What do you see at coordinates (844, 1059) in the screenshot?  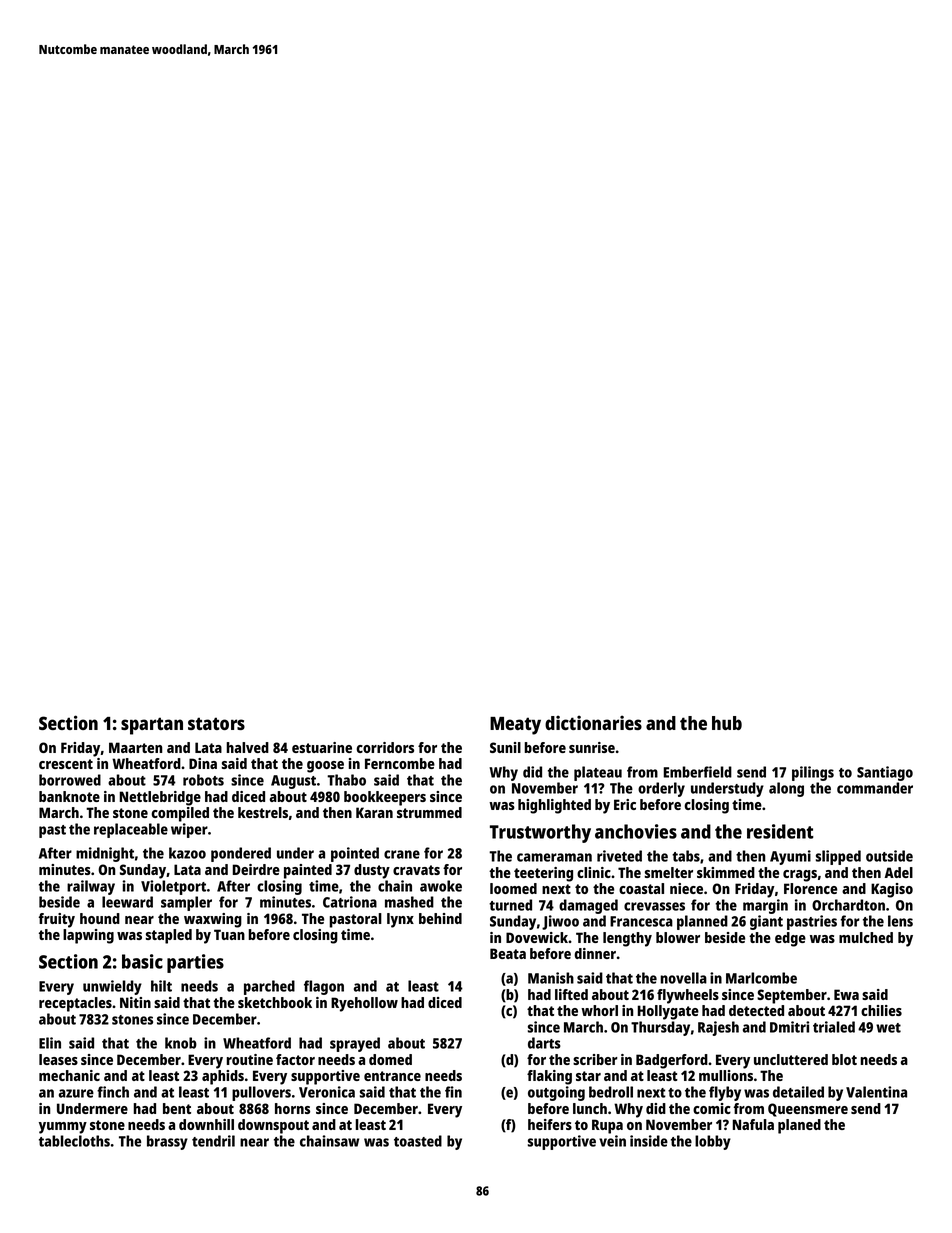 I see `blot` at bounding box center [844, 1059].
